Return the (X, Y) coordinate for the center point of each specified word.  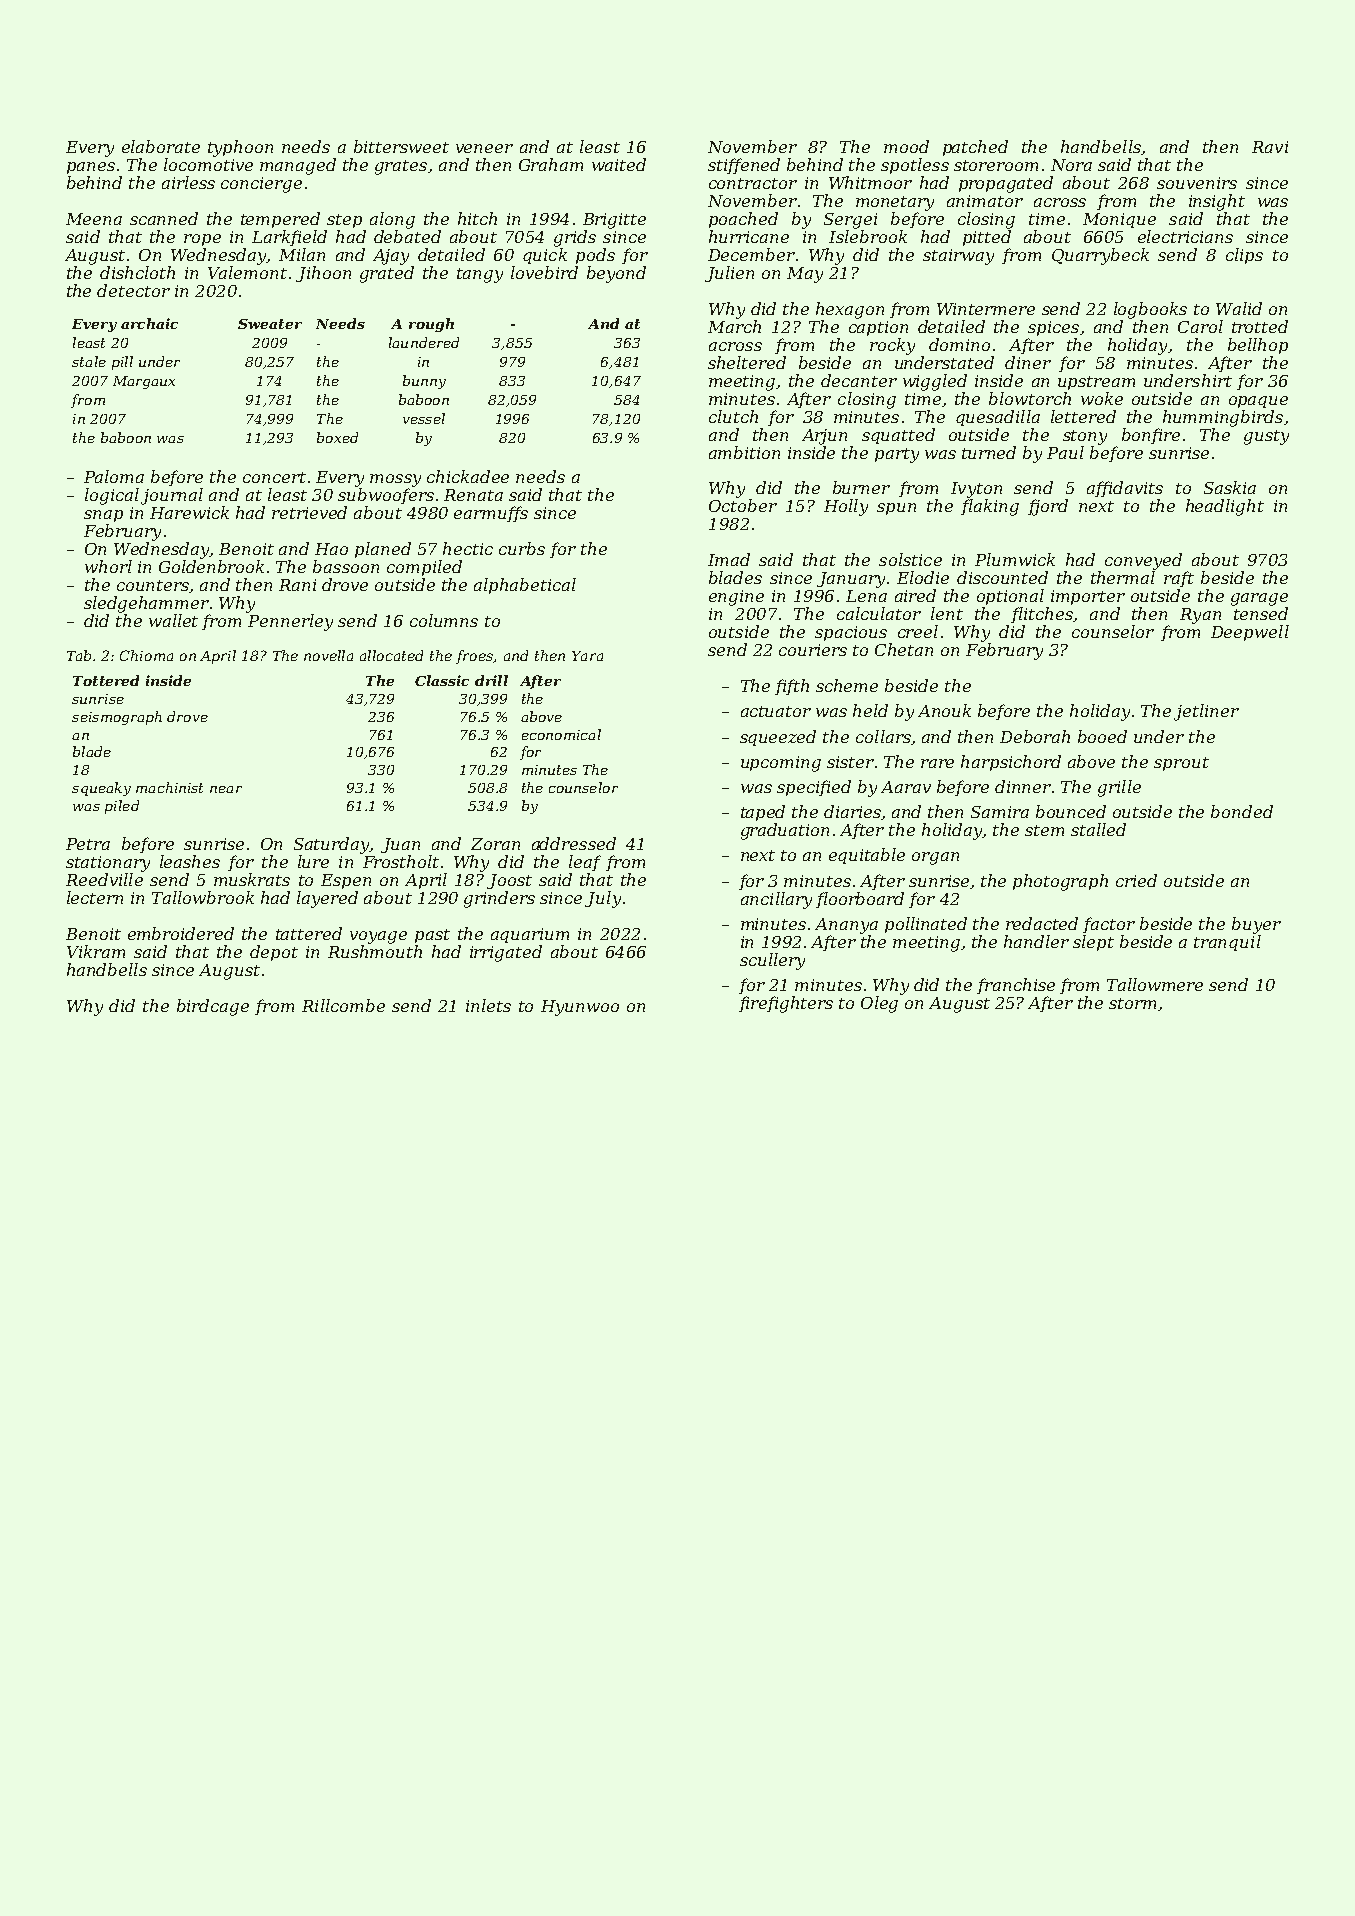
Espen (346, 881)
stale (89, 361)
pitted (987, 238)
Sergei (850, 221)
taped (763, 813)
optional (1010, 597)
